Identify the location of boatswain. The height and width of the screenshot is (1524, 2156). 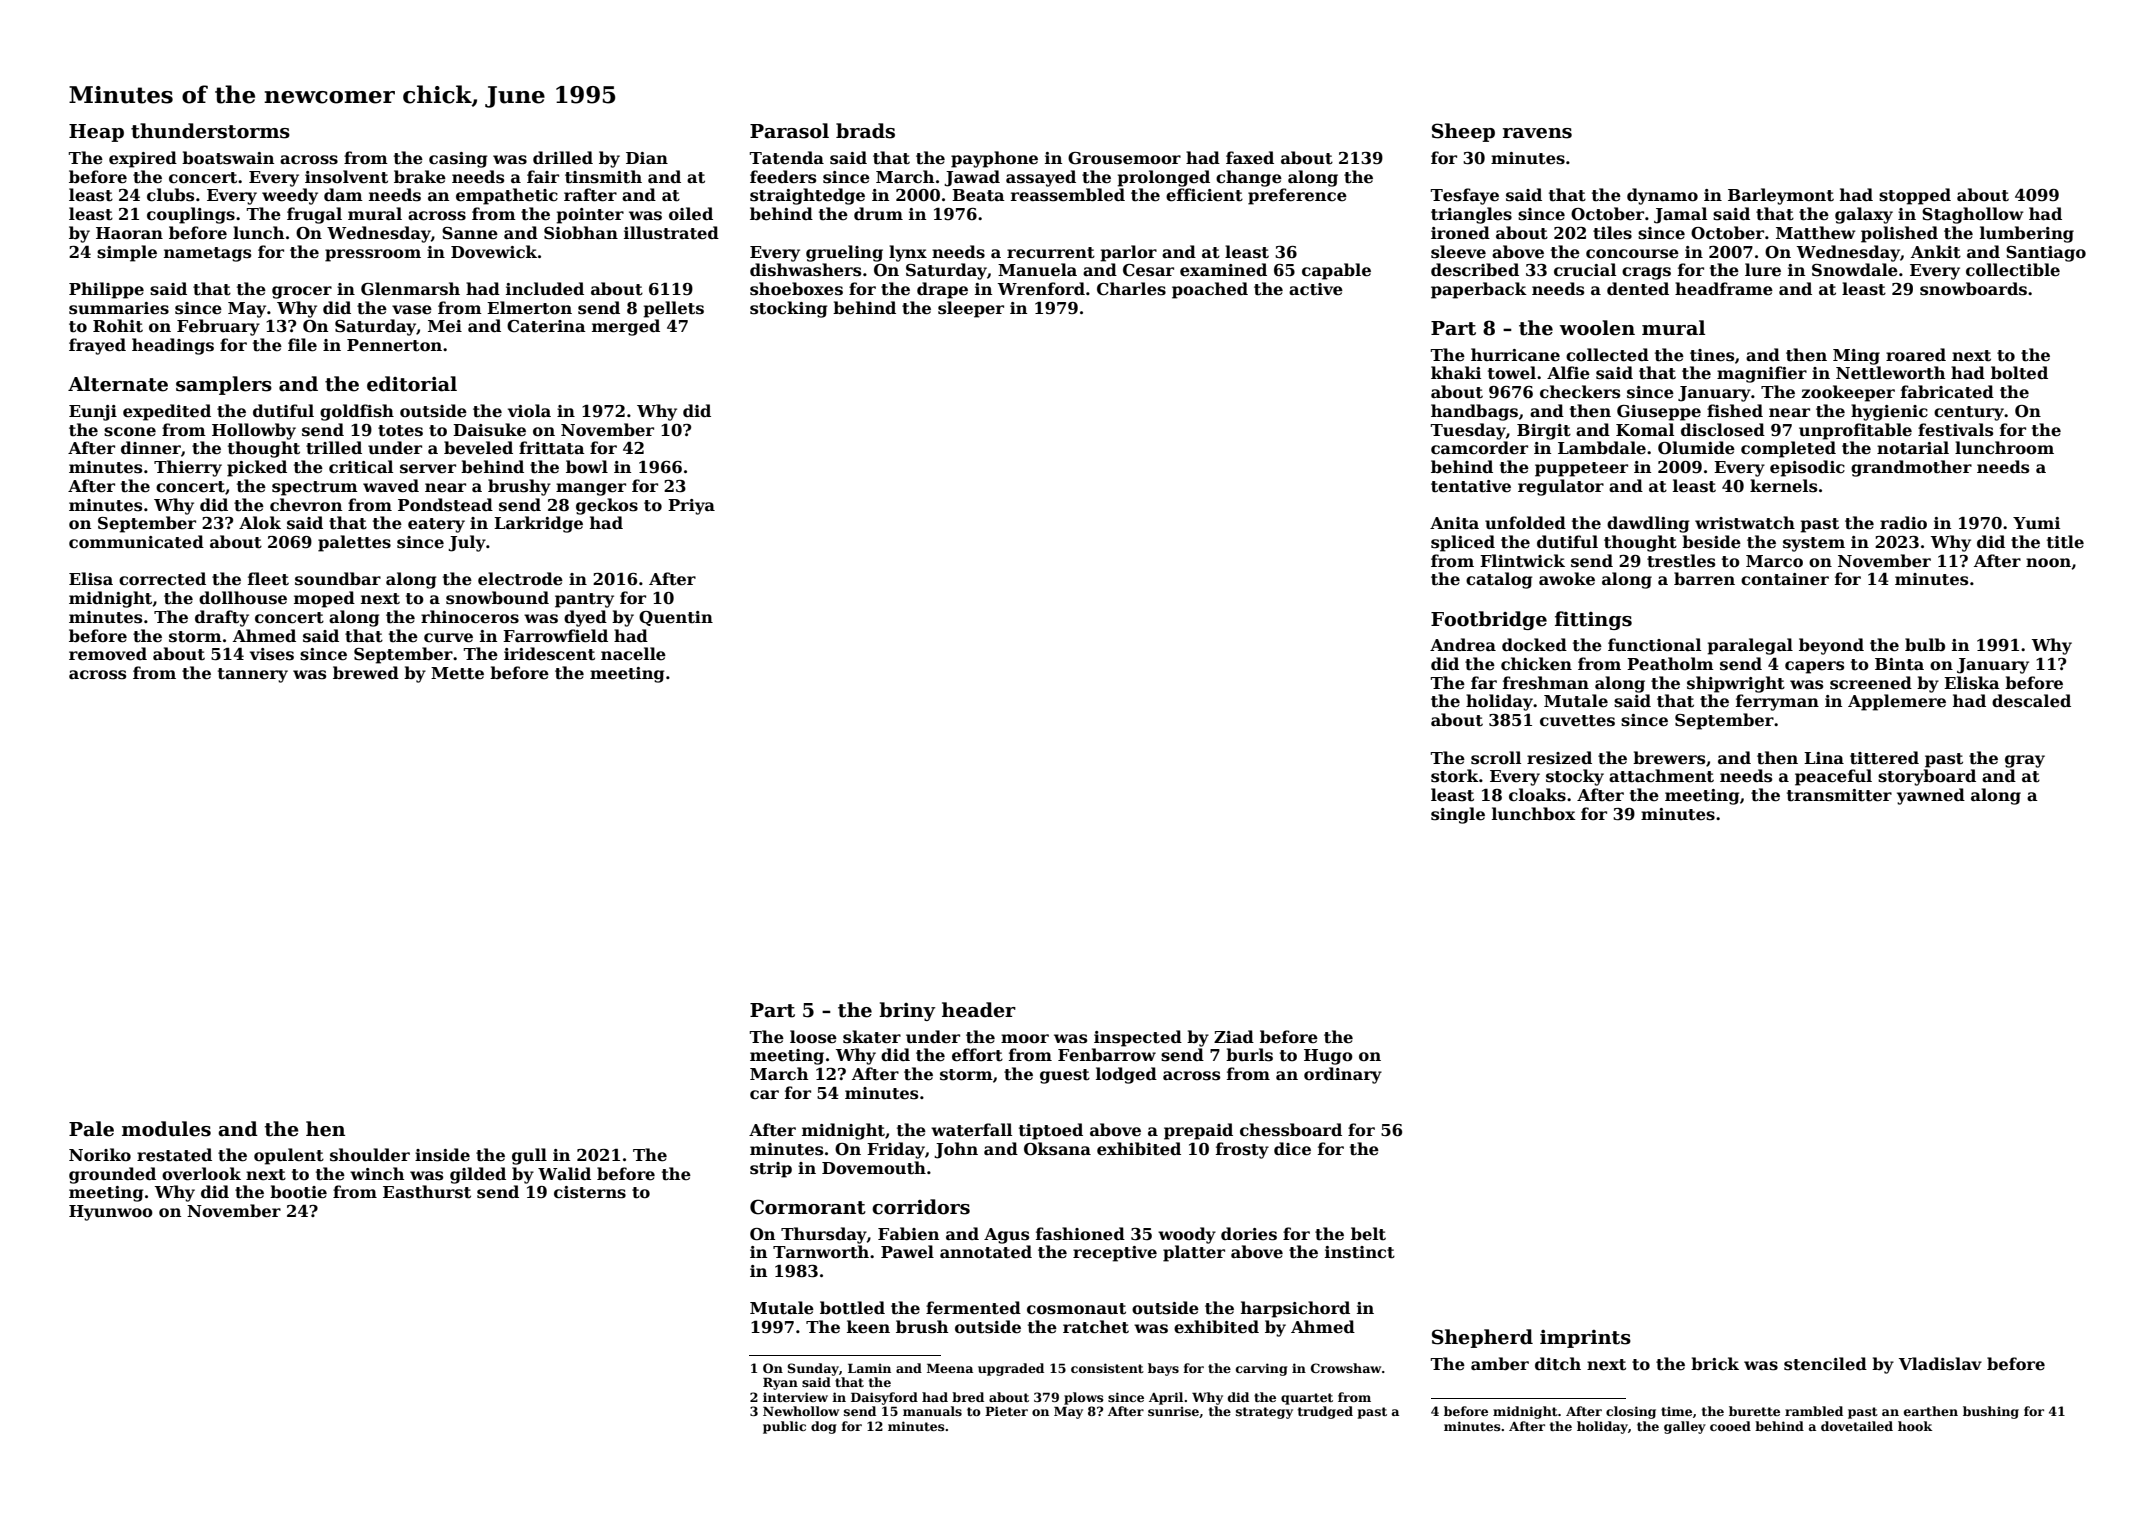
(228, 158).
